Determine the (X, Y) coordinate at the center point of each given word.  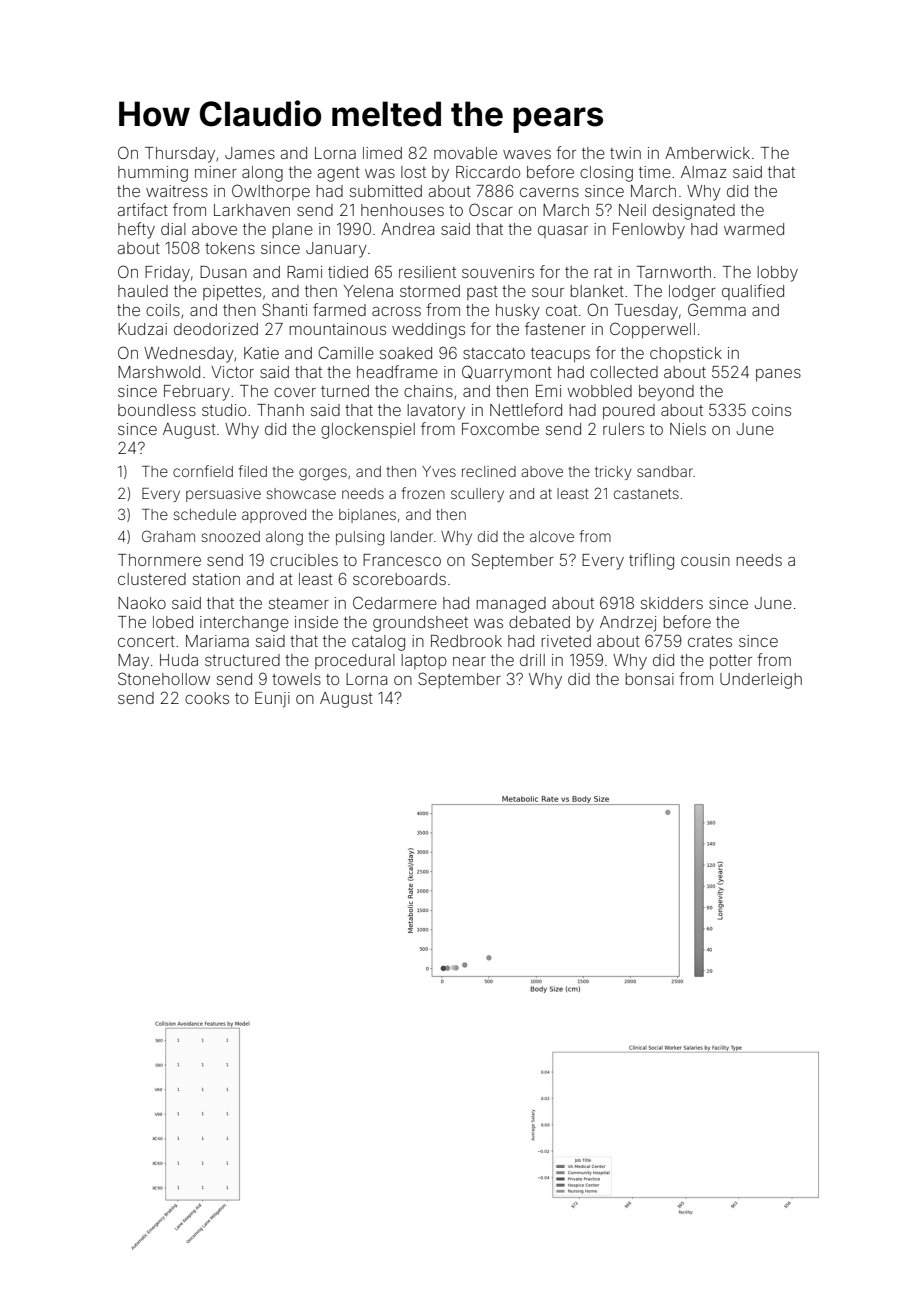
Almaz (704, 172)
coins (771, 410)
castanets (646, 494)
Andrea (407, 229)
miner (216, 172)
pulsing (360, 538)
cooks (207, 698)
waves (527, 154)
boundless (157, 410)
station (216, 579)
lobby (777, 274)
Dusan (223, 272)
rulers (623, 429)
